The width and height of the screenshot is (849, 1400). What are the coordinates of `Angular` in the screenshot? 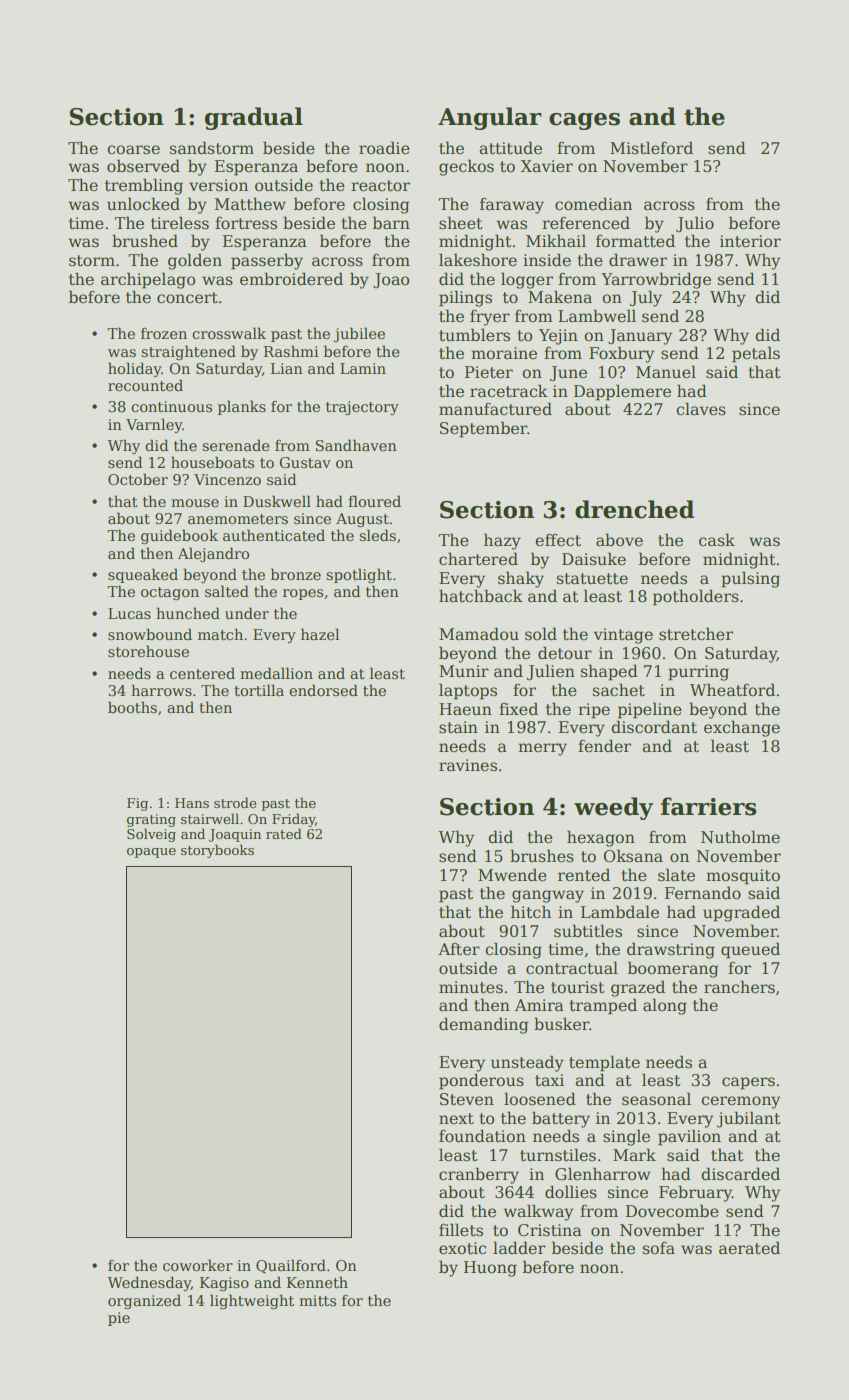 It's located at (490, 118).
